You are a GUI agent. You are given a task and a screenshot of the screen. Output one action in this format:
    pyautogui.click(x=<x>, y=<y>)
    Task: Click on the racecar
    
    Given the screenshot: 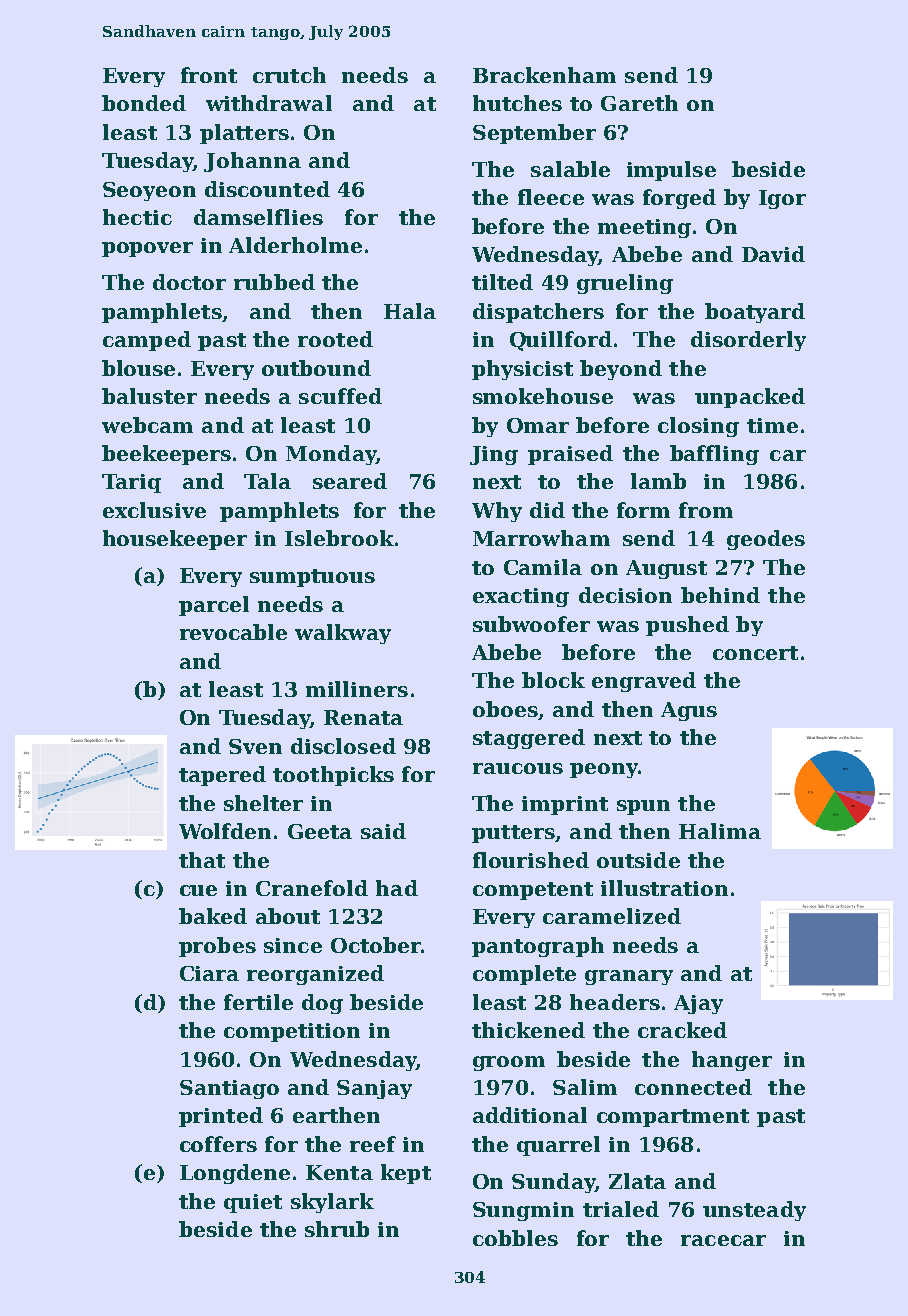 What is the action you would take?
    pyautogui.click(x=723, y=1240)
